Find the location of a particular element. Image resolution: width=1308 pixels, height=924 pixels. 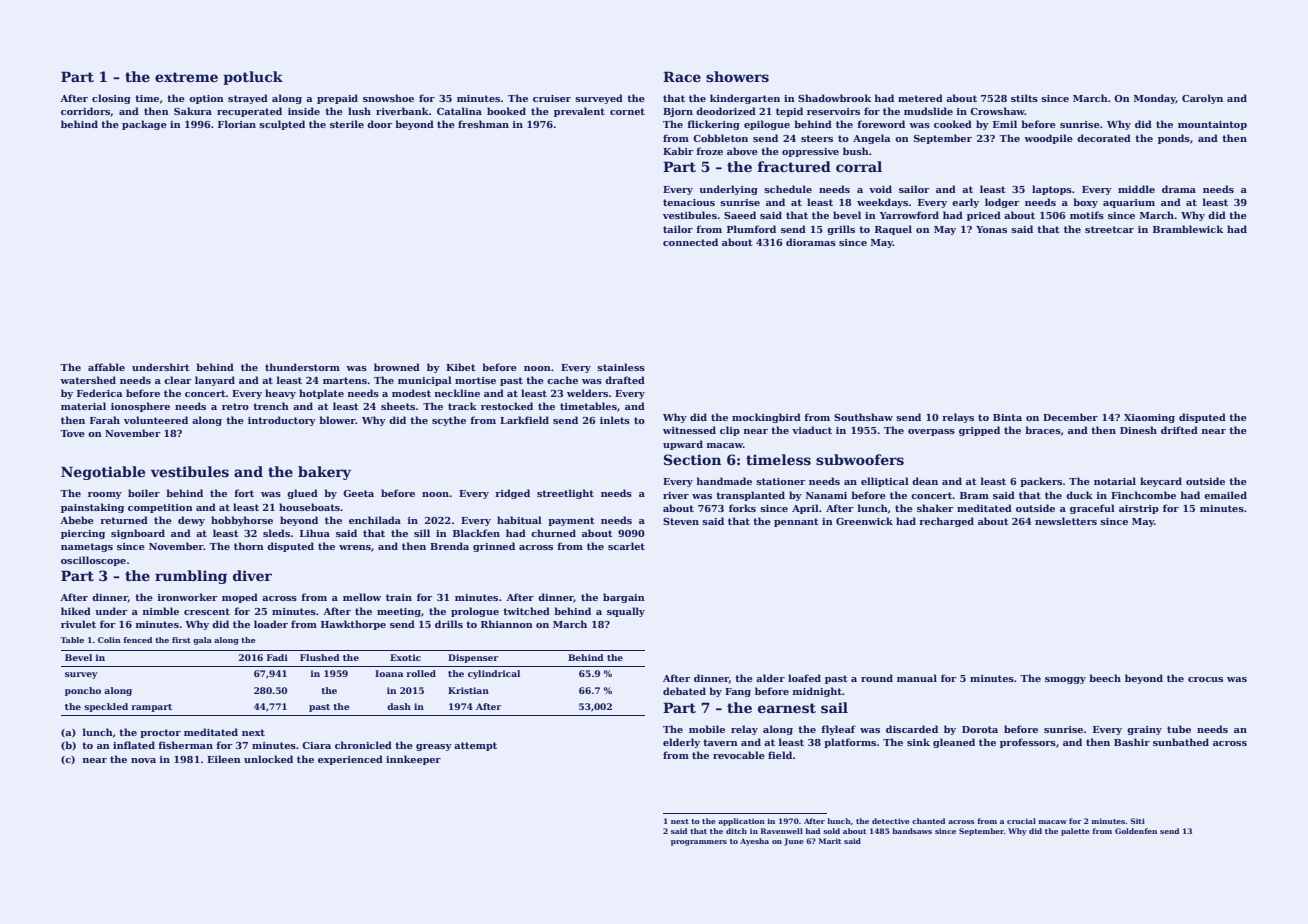

streetcar is located at coordinates (1109, 229).
